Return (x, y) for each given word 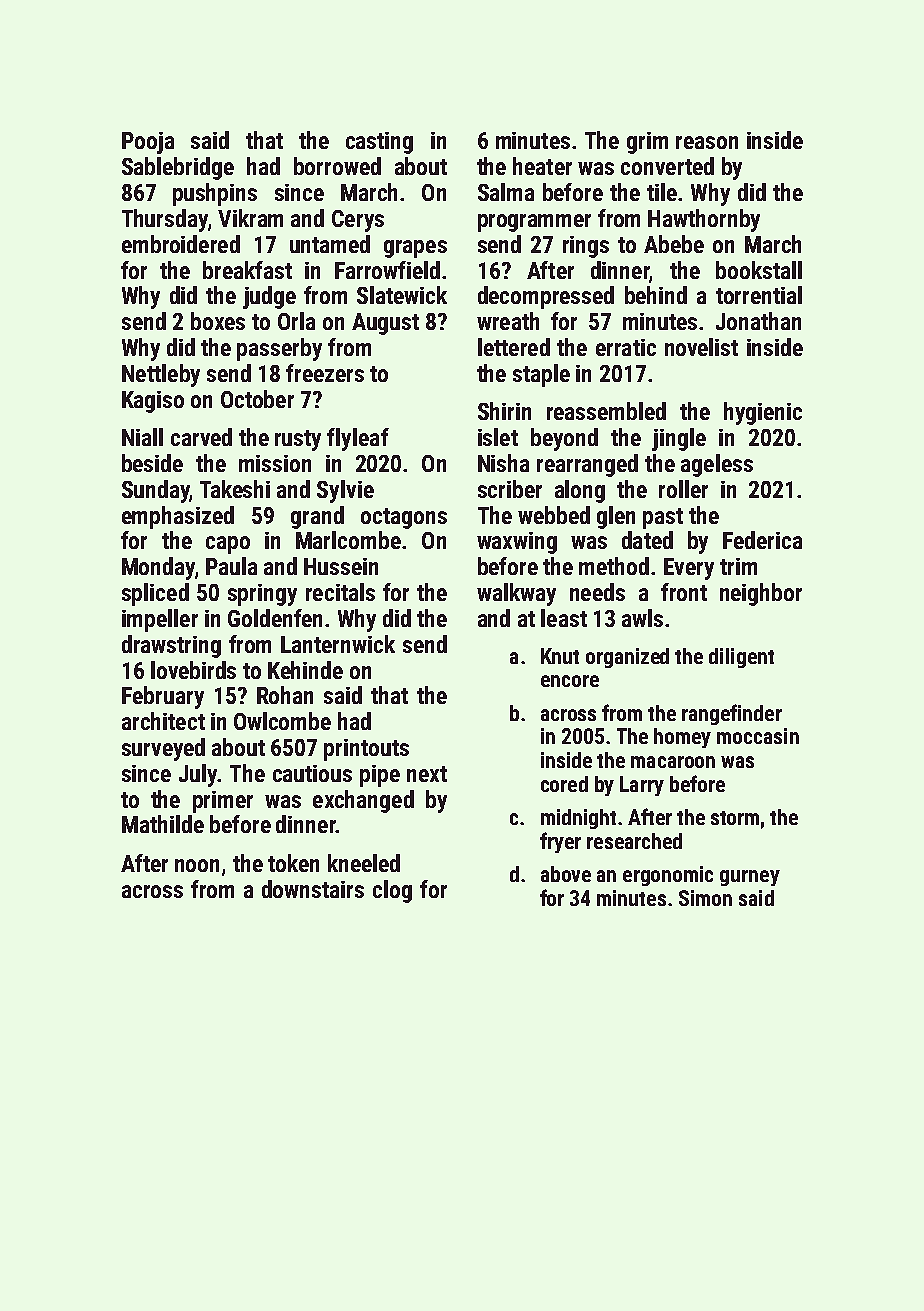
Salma (506, 192)
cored (564, 784)
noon (197, 865)
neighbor (761, 594)
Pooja (148, 143)
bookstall (759, 270)
